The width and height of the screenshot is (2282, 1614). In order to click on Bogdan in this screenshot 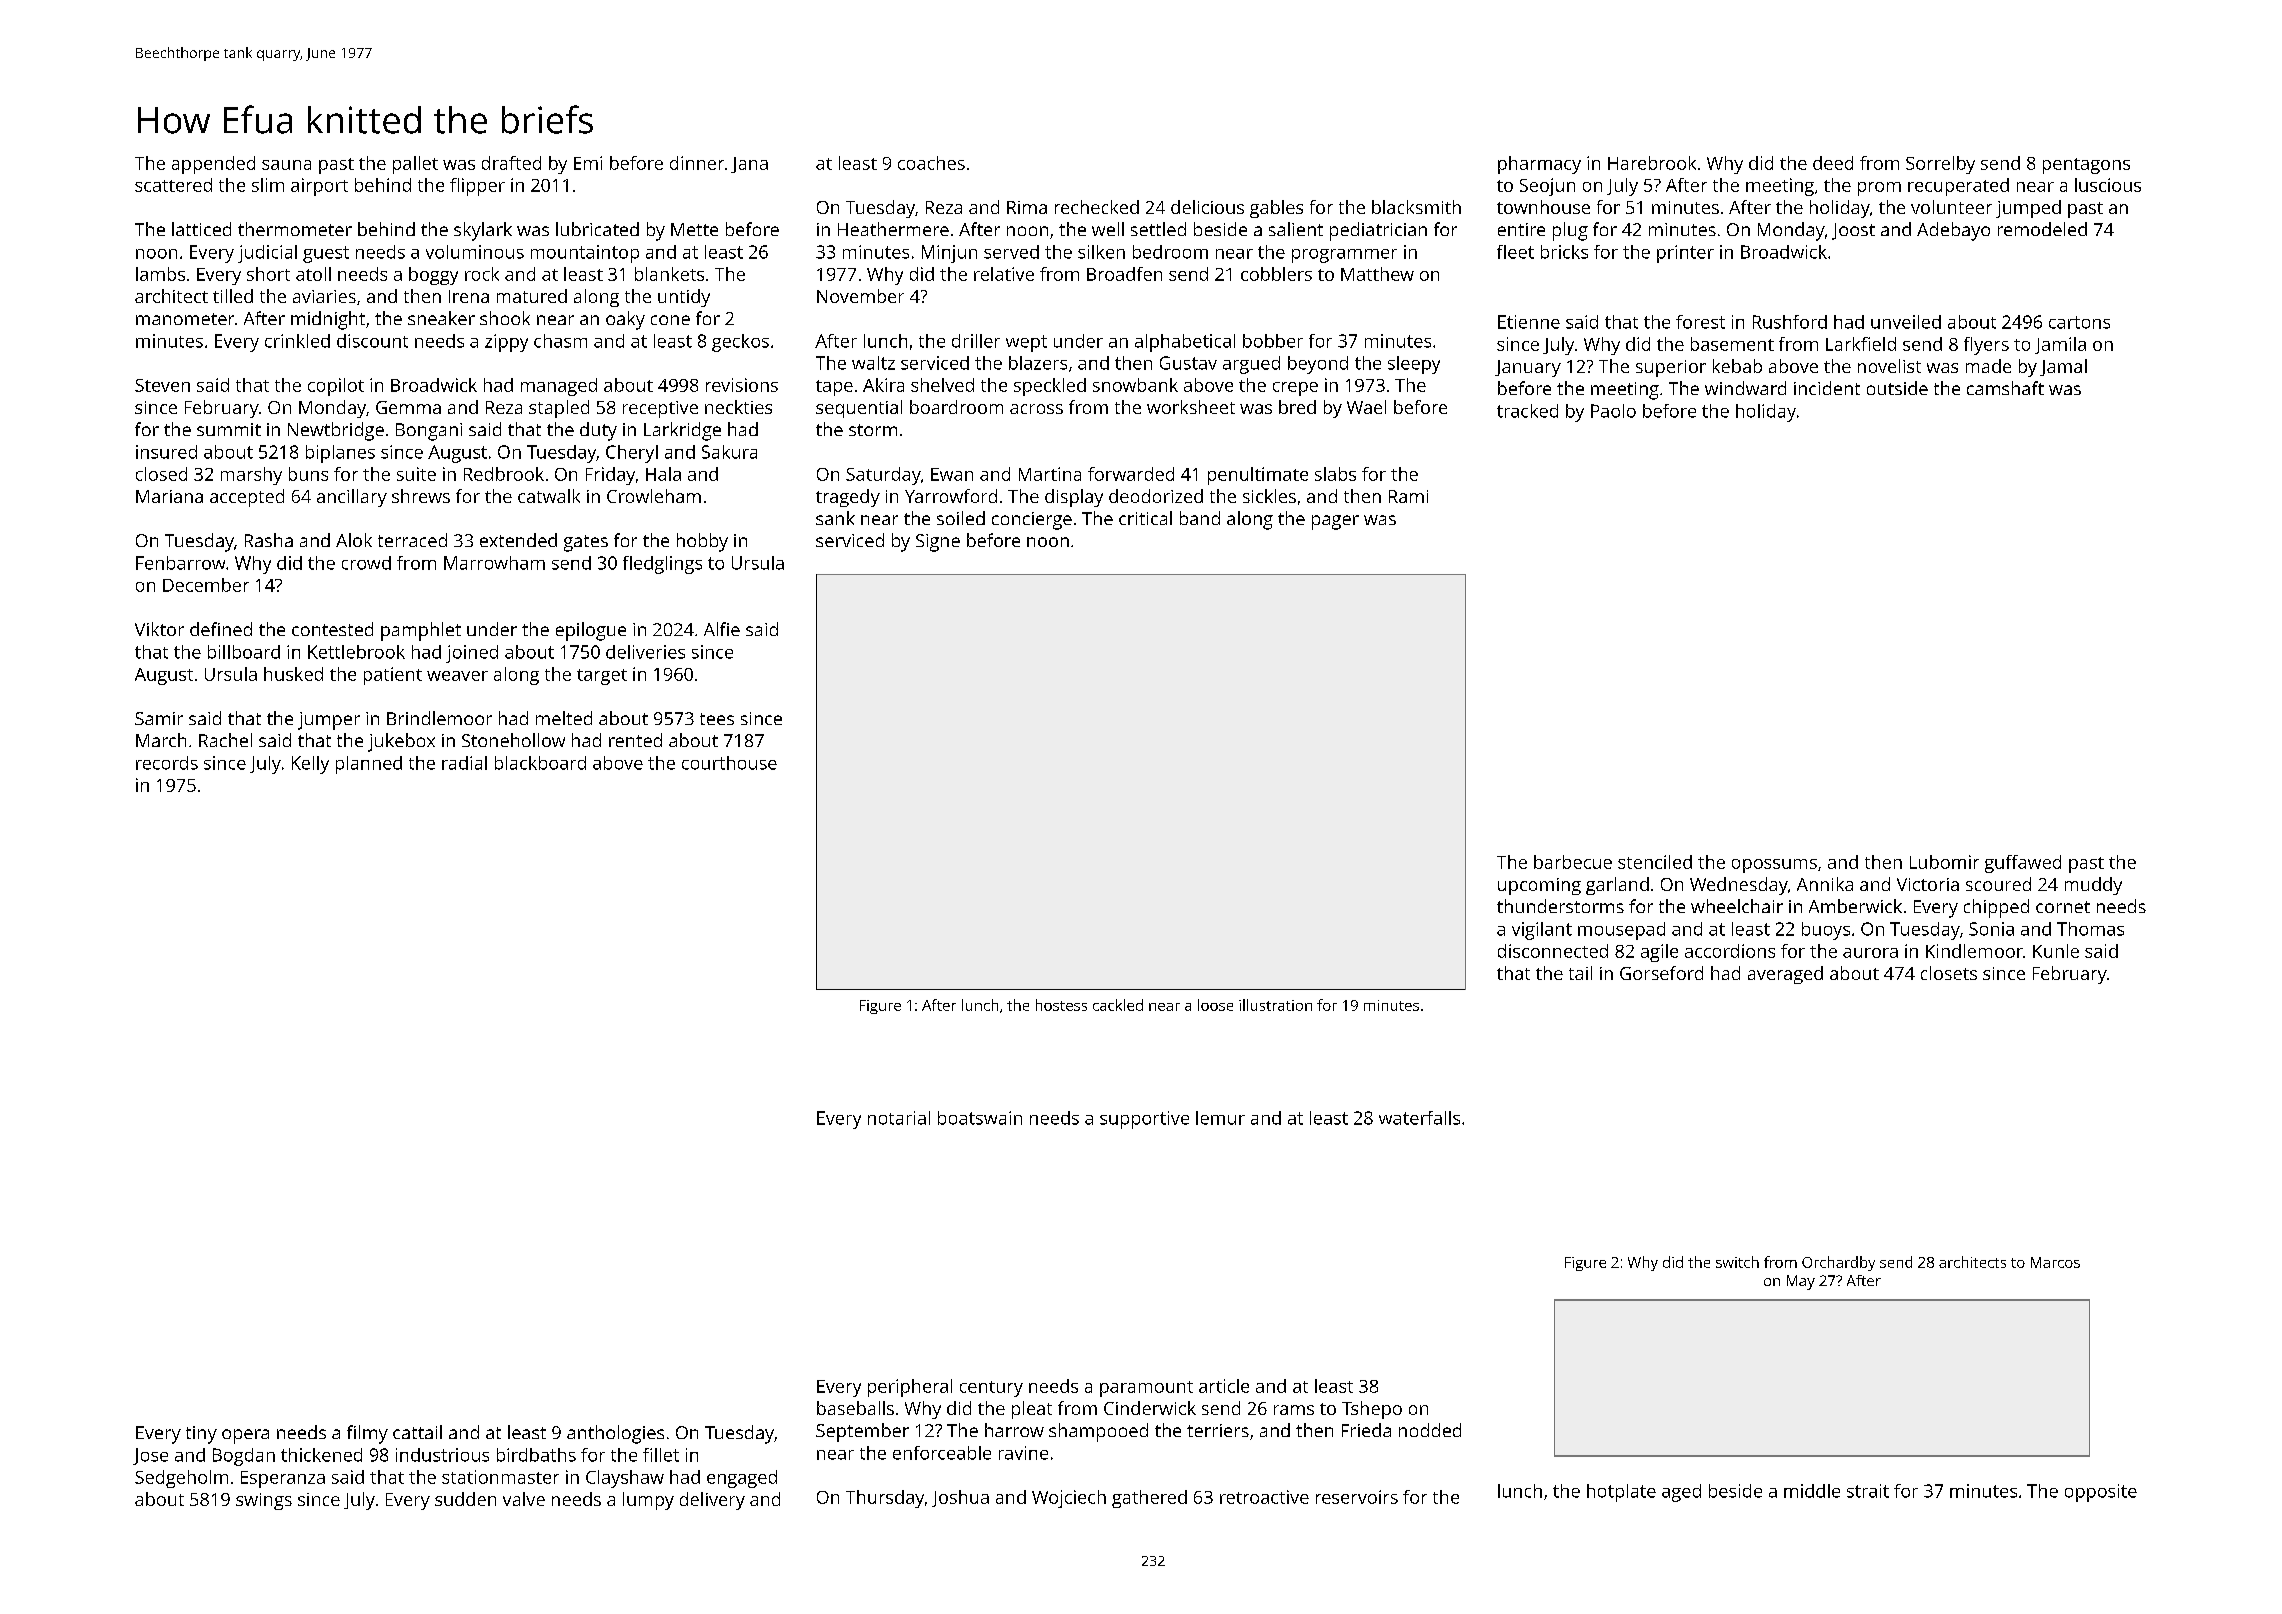, I will do `click(244, 1457)`.
